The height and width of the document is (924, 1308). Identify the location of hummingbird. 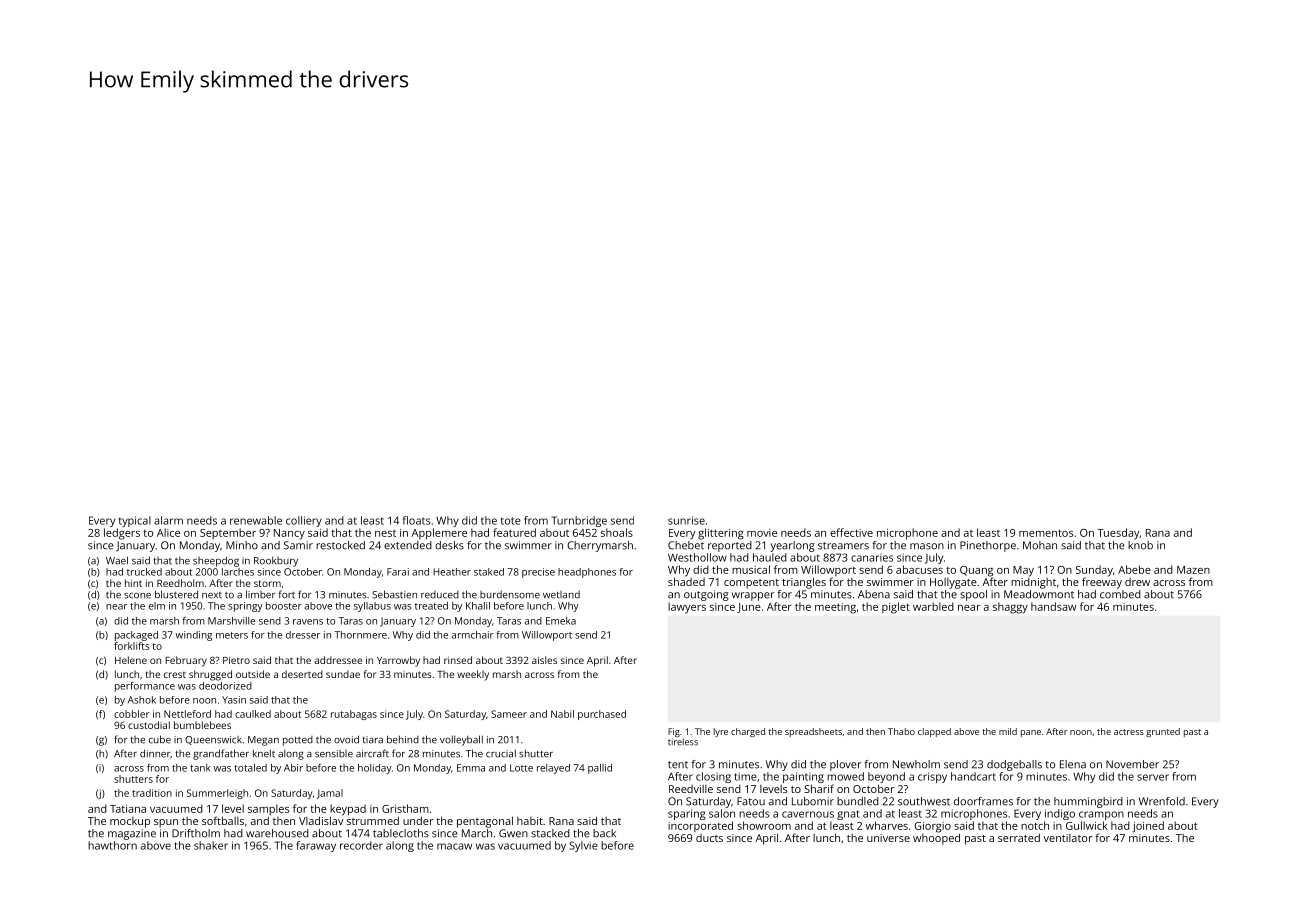
(1088, 802).
